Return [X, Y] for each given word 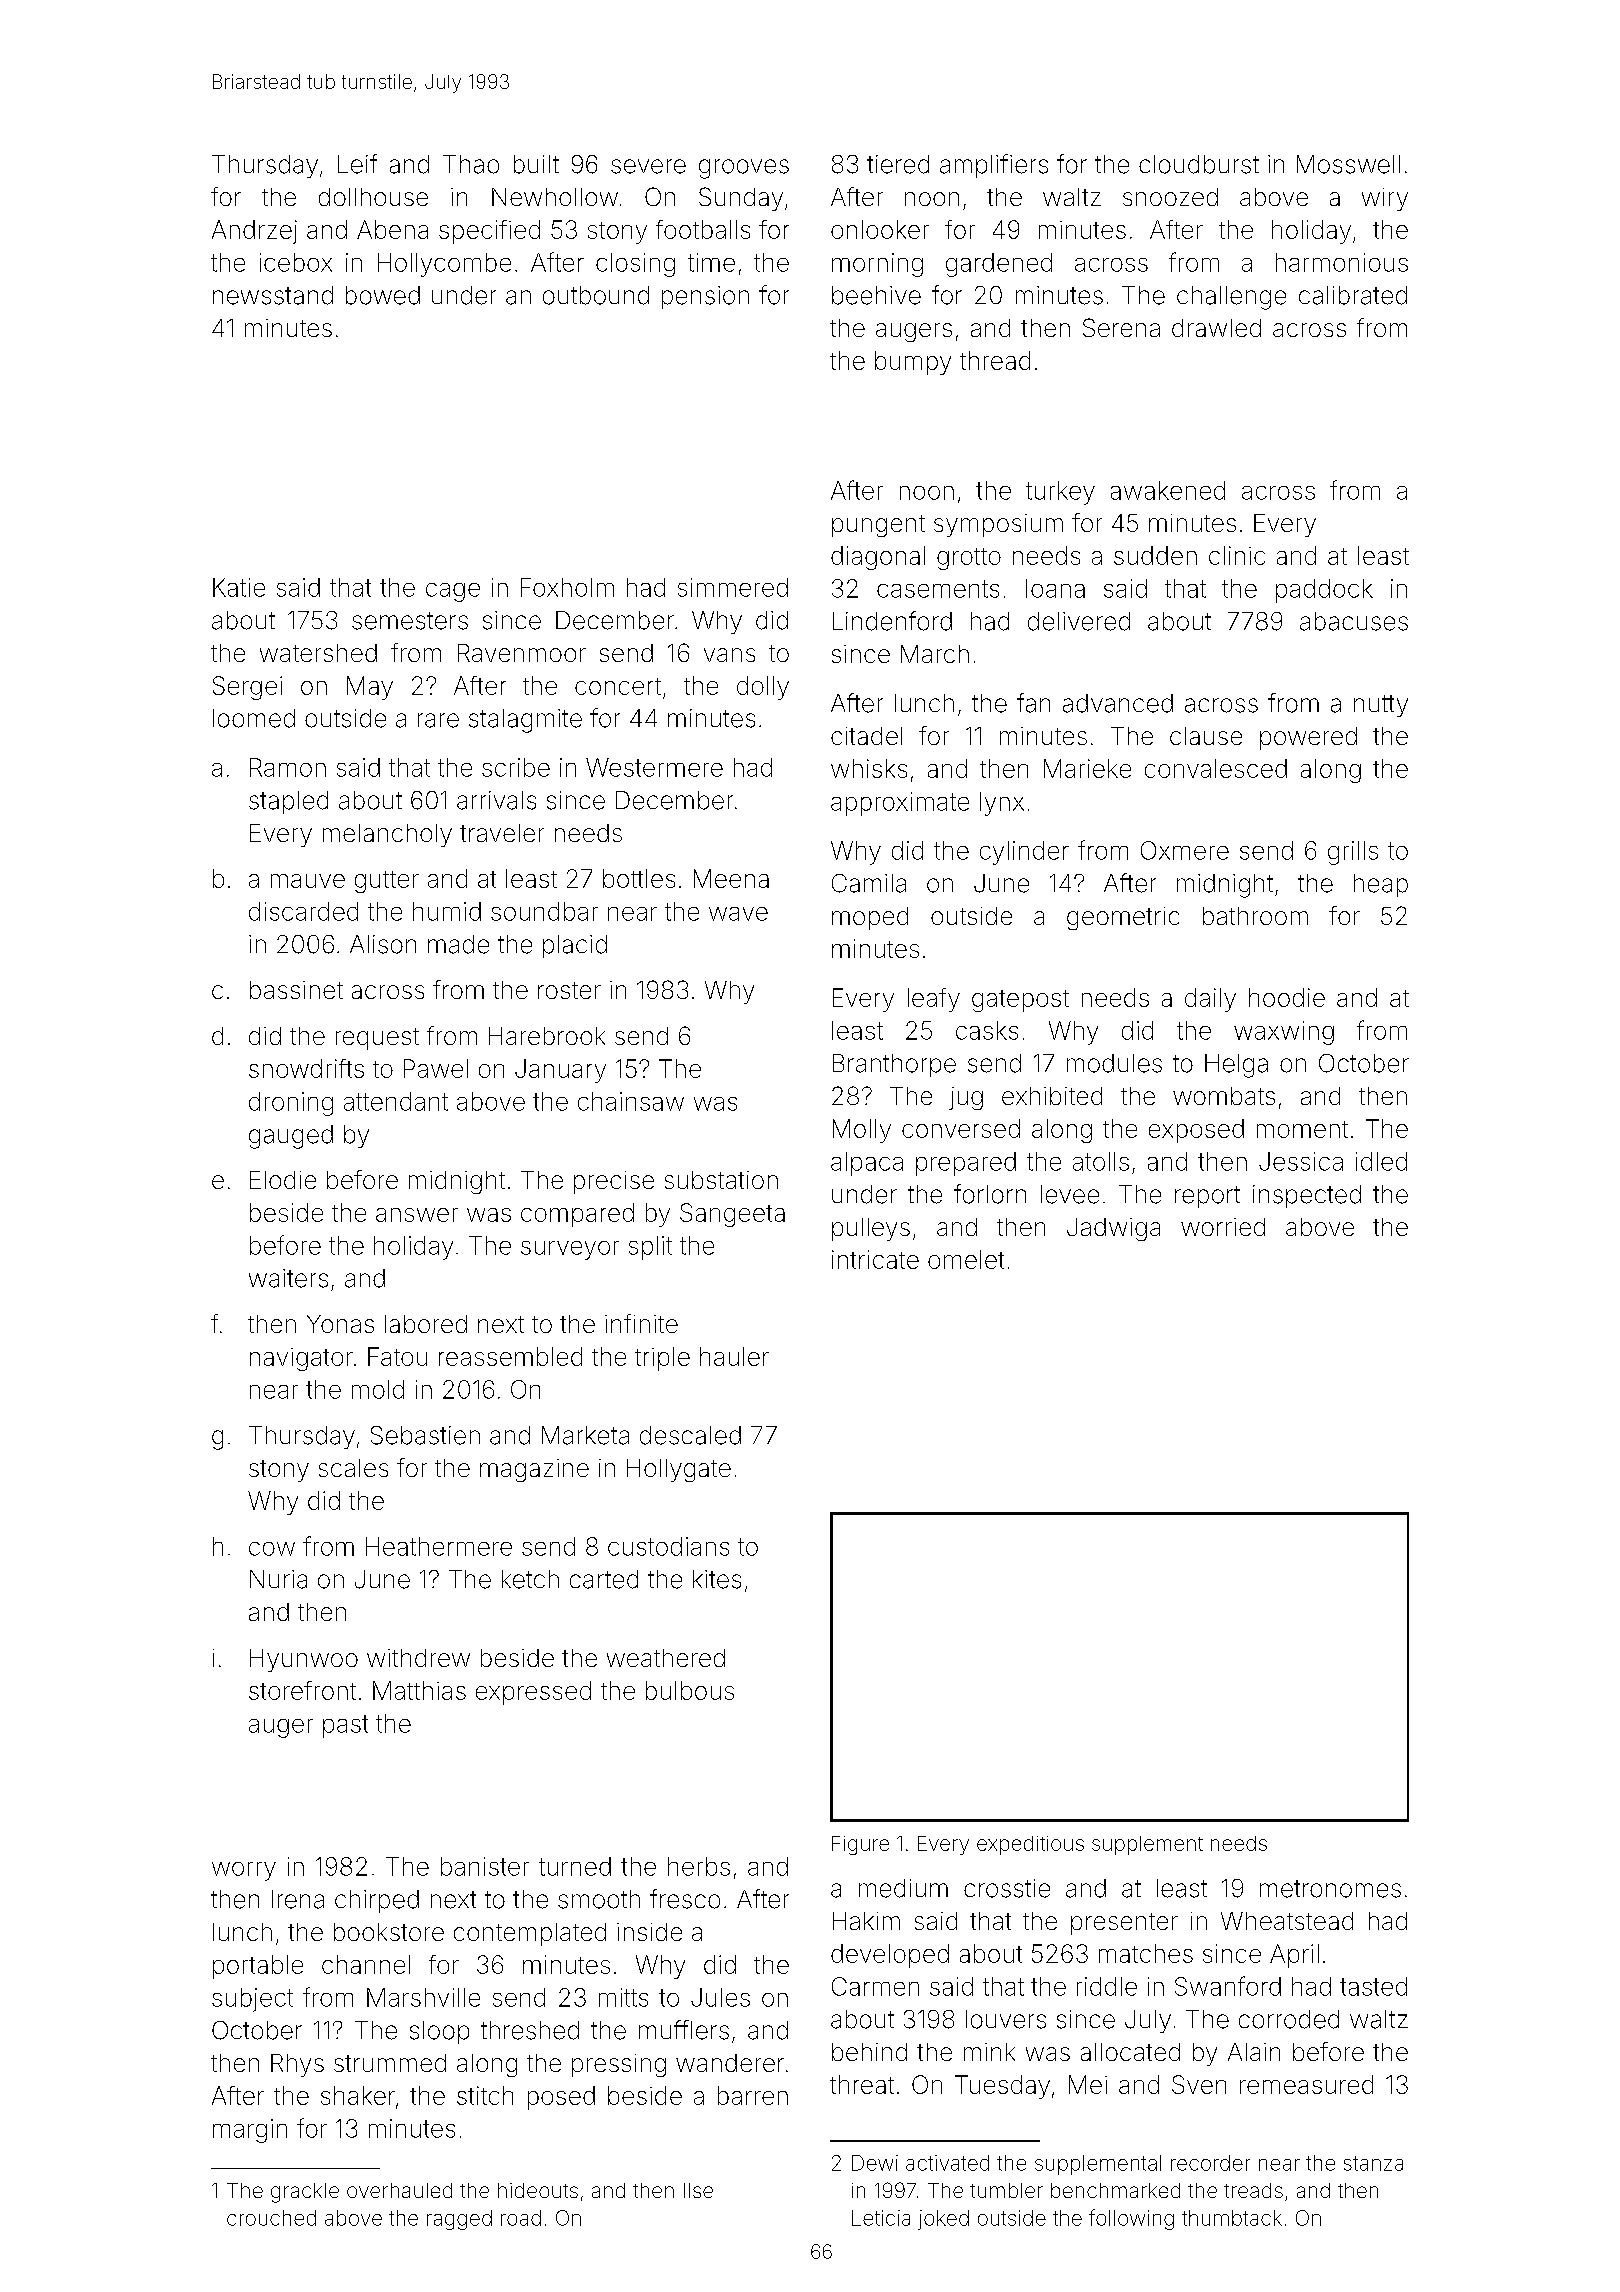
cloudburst [1199, 164]
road [521, 2218]
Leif [357, 164]
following [1131, 2219]
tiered [898, 164]
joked [943, 2220]
